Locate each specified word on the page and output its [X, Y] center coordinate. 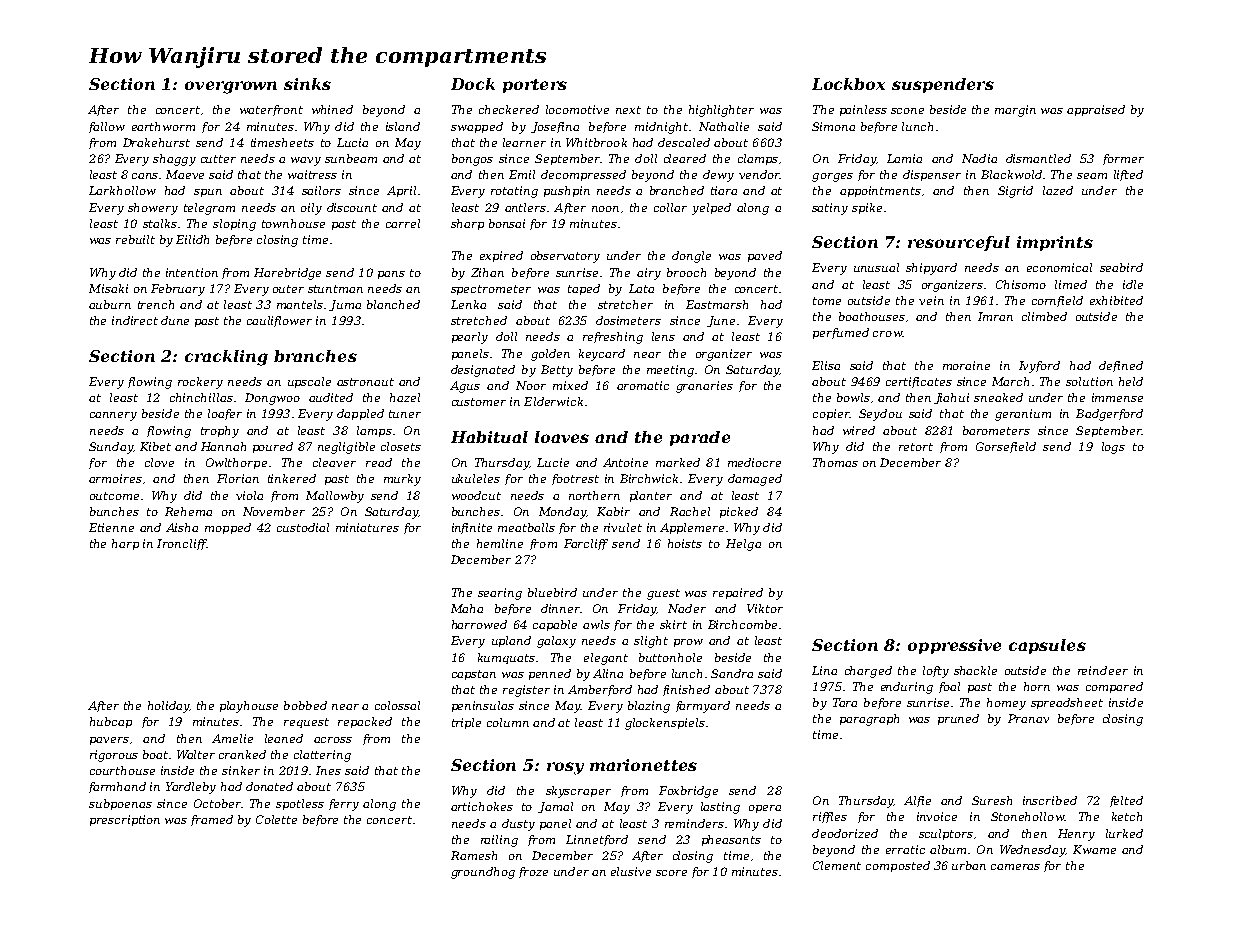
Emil [522, 174]
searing [500, 594]
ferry [344, 805]
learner [524, 142]
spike [867, 208]
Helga [743, 545]
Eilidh [192, 239]
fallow [107, 127]
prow [688, 643]
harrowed [479, 624]
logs [1113, 448]
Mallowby [335, 497]
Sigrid [1015, 192]
